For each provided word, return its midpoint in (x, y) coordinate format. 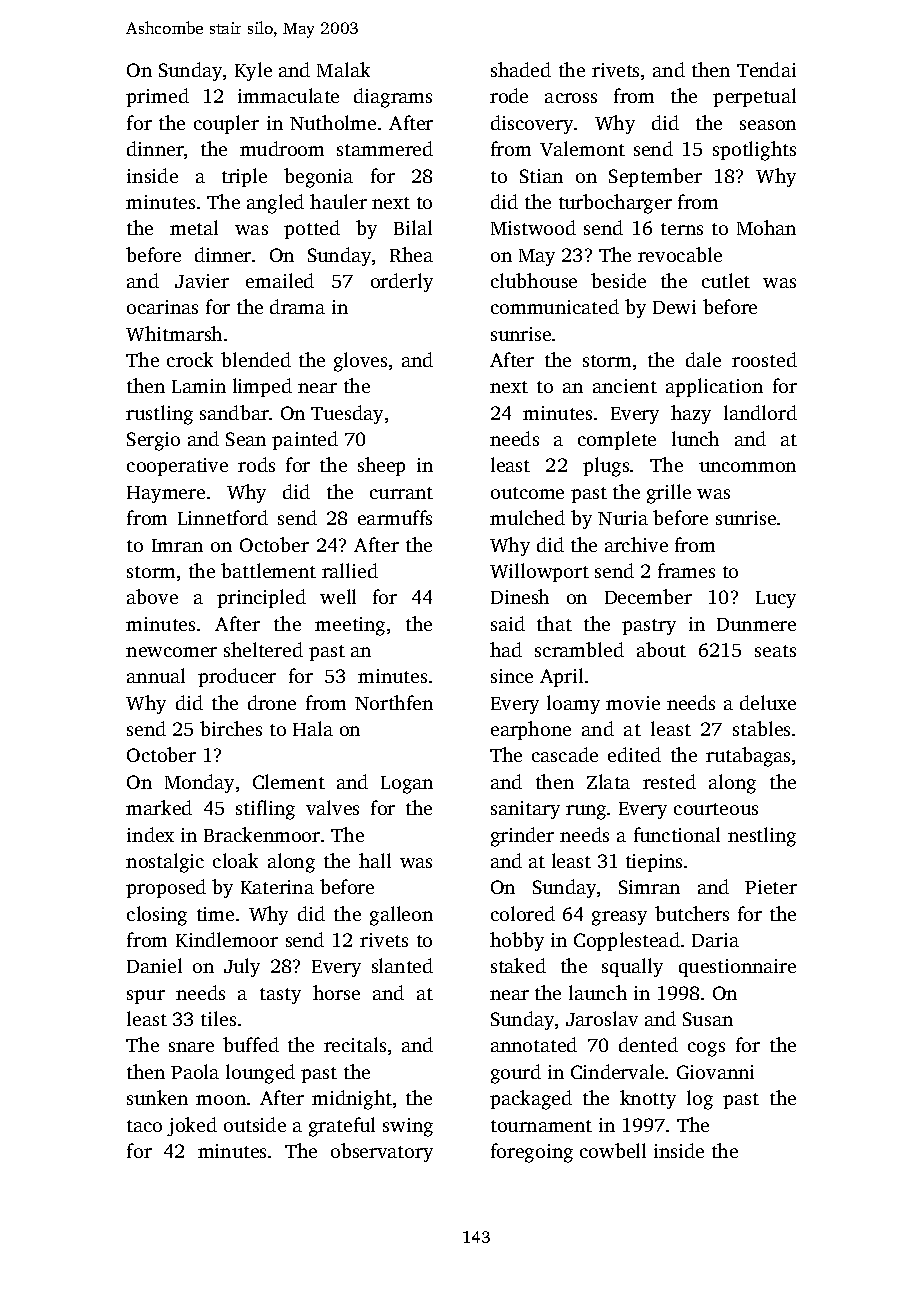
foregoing (532, 1153)
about (661, 649)
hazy (691, 414)
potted (312, 229)
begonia (318, 178)
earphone (531, 730)
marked (159, 807)
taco (144, 1126)
